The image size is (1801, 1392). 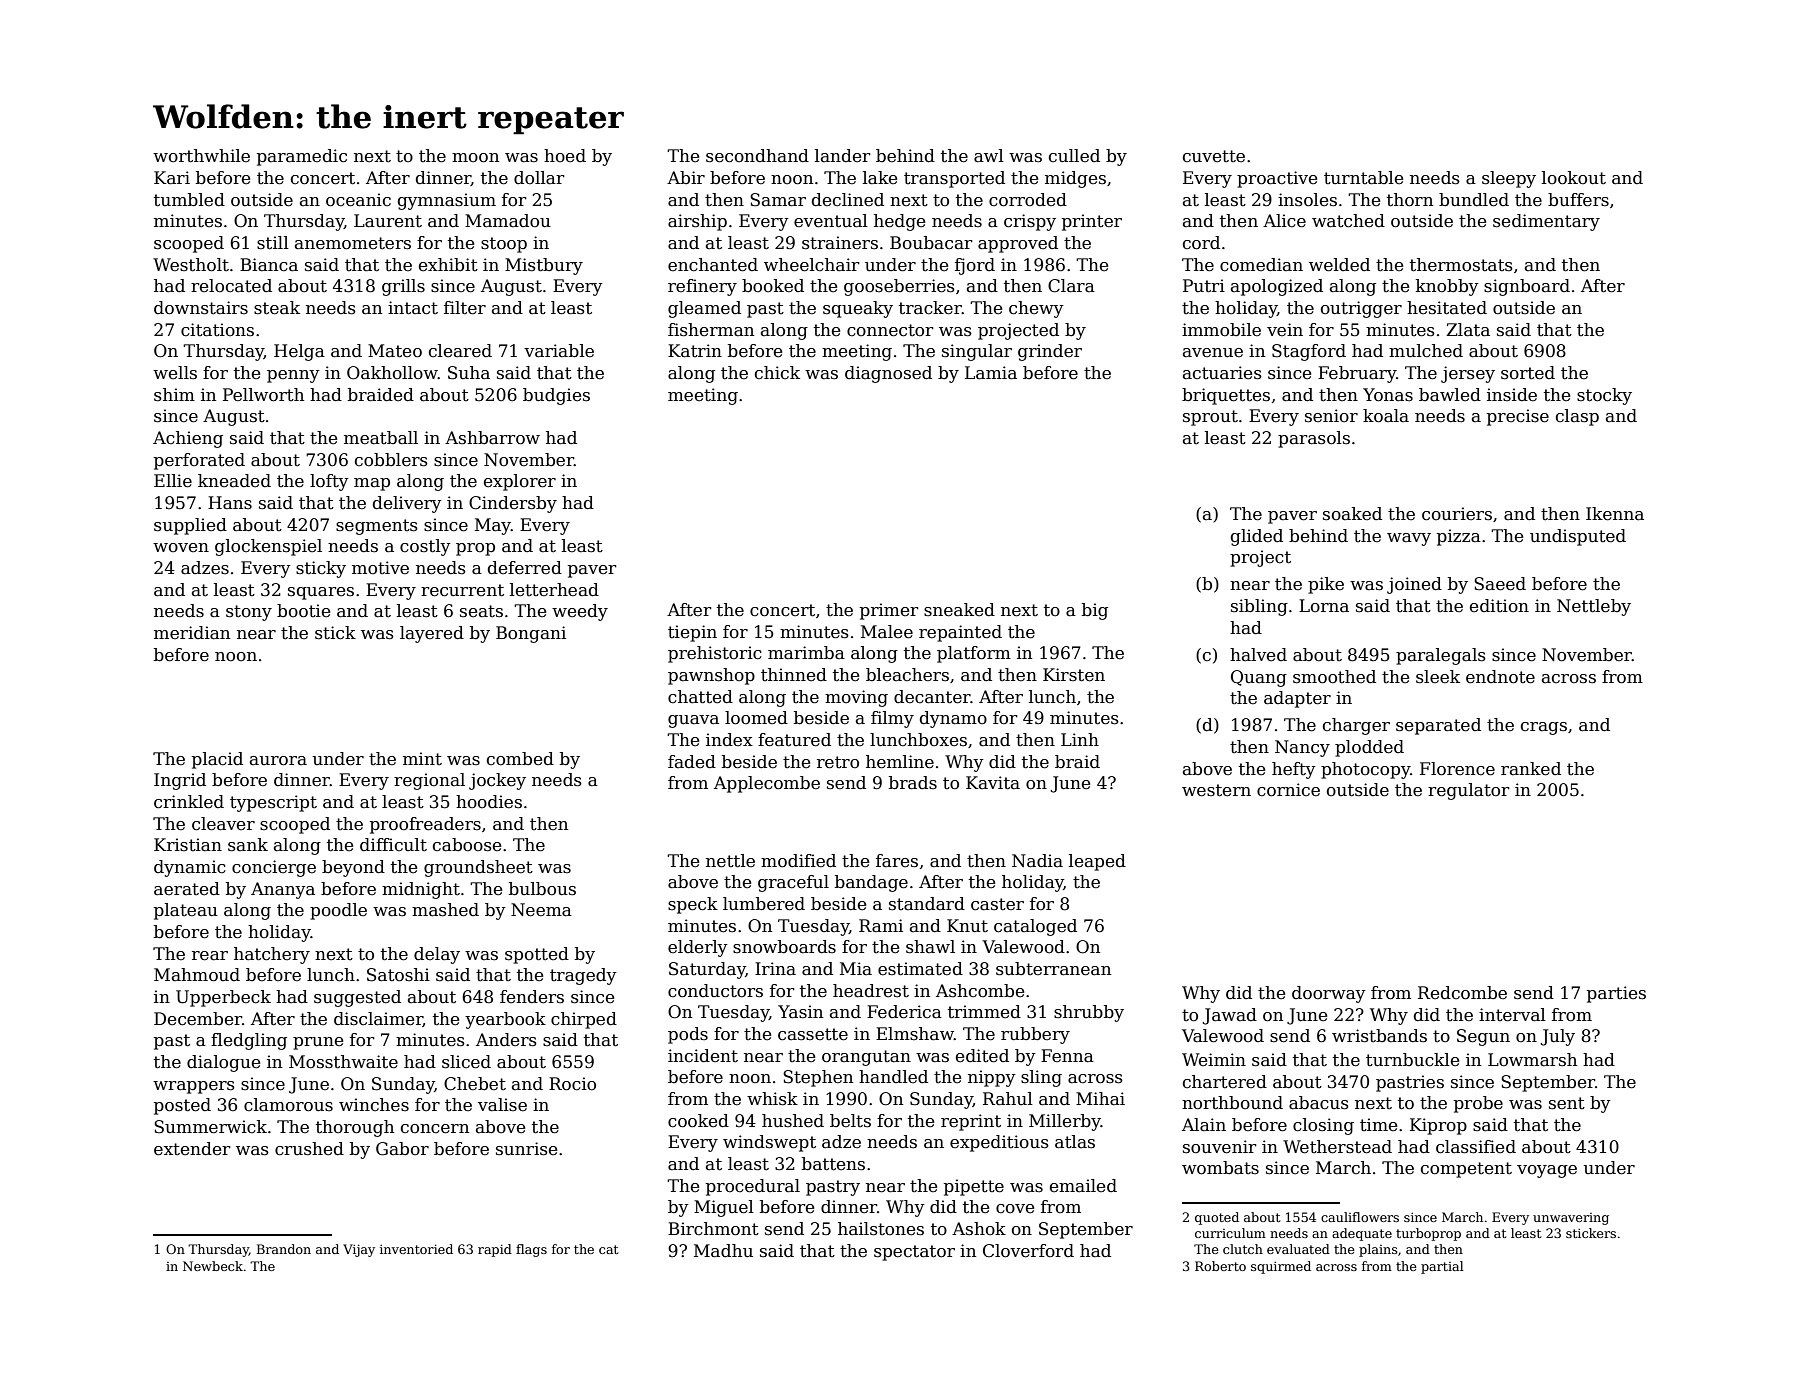 What do you see at coordinates (201, 156) in the screenshot?
I see `worthwhile` at bounding box center [201, 156].
